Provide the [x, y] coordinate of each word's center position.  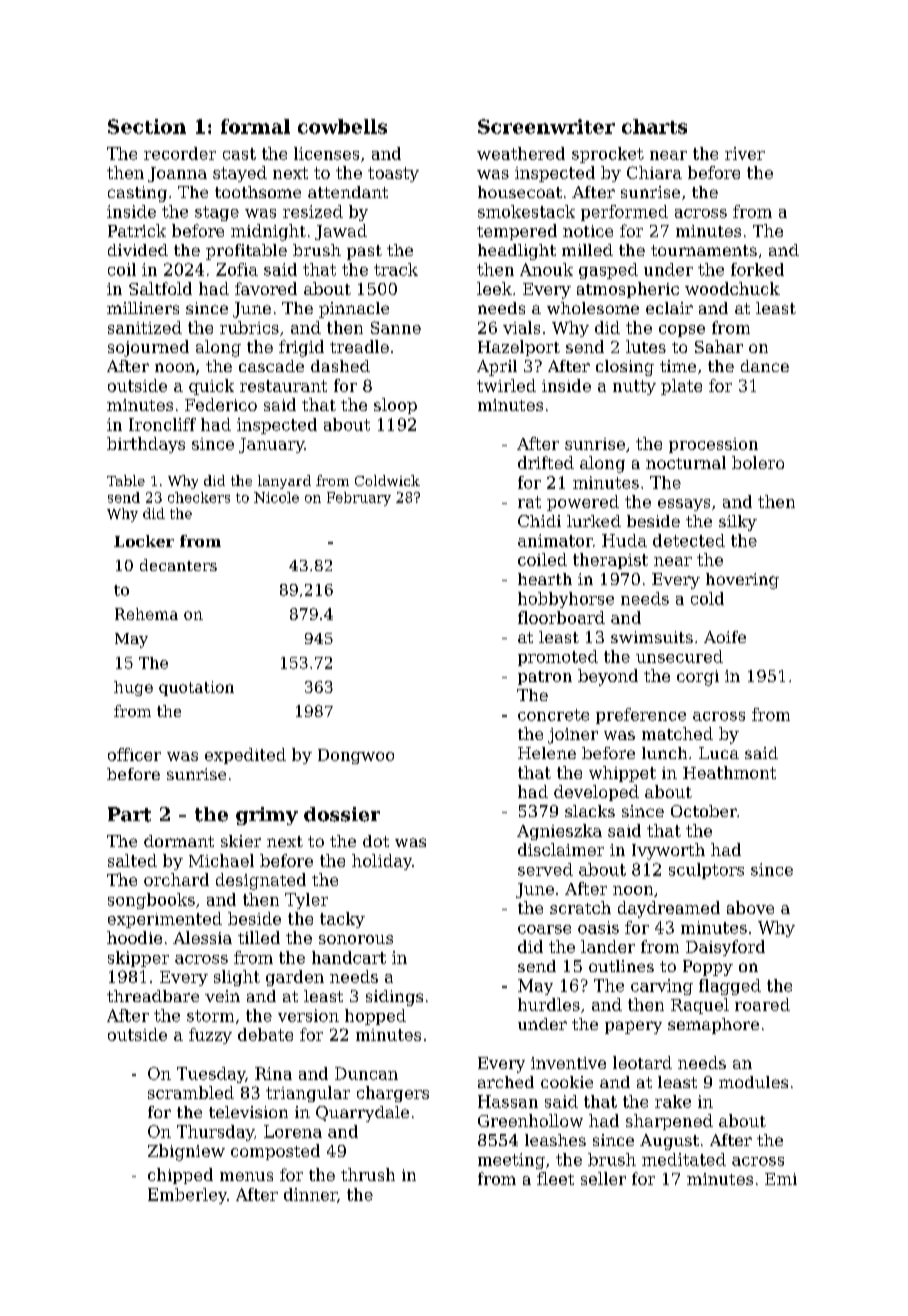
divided [138, 250]
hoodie [134, 937]
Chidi [539, 521]
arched [506, 1082]
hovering [742, 581]
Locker [144, 541]
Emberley [187, 1196]
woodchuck [732, 288]
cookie [567, 1082]
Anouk [546, 269]
